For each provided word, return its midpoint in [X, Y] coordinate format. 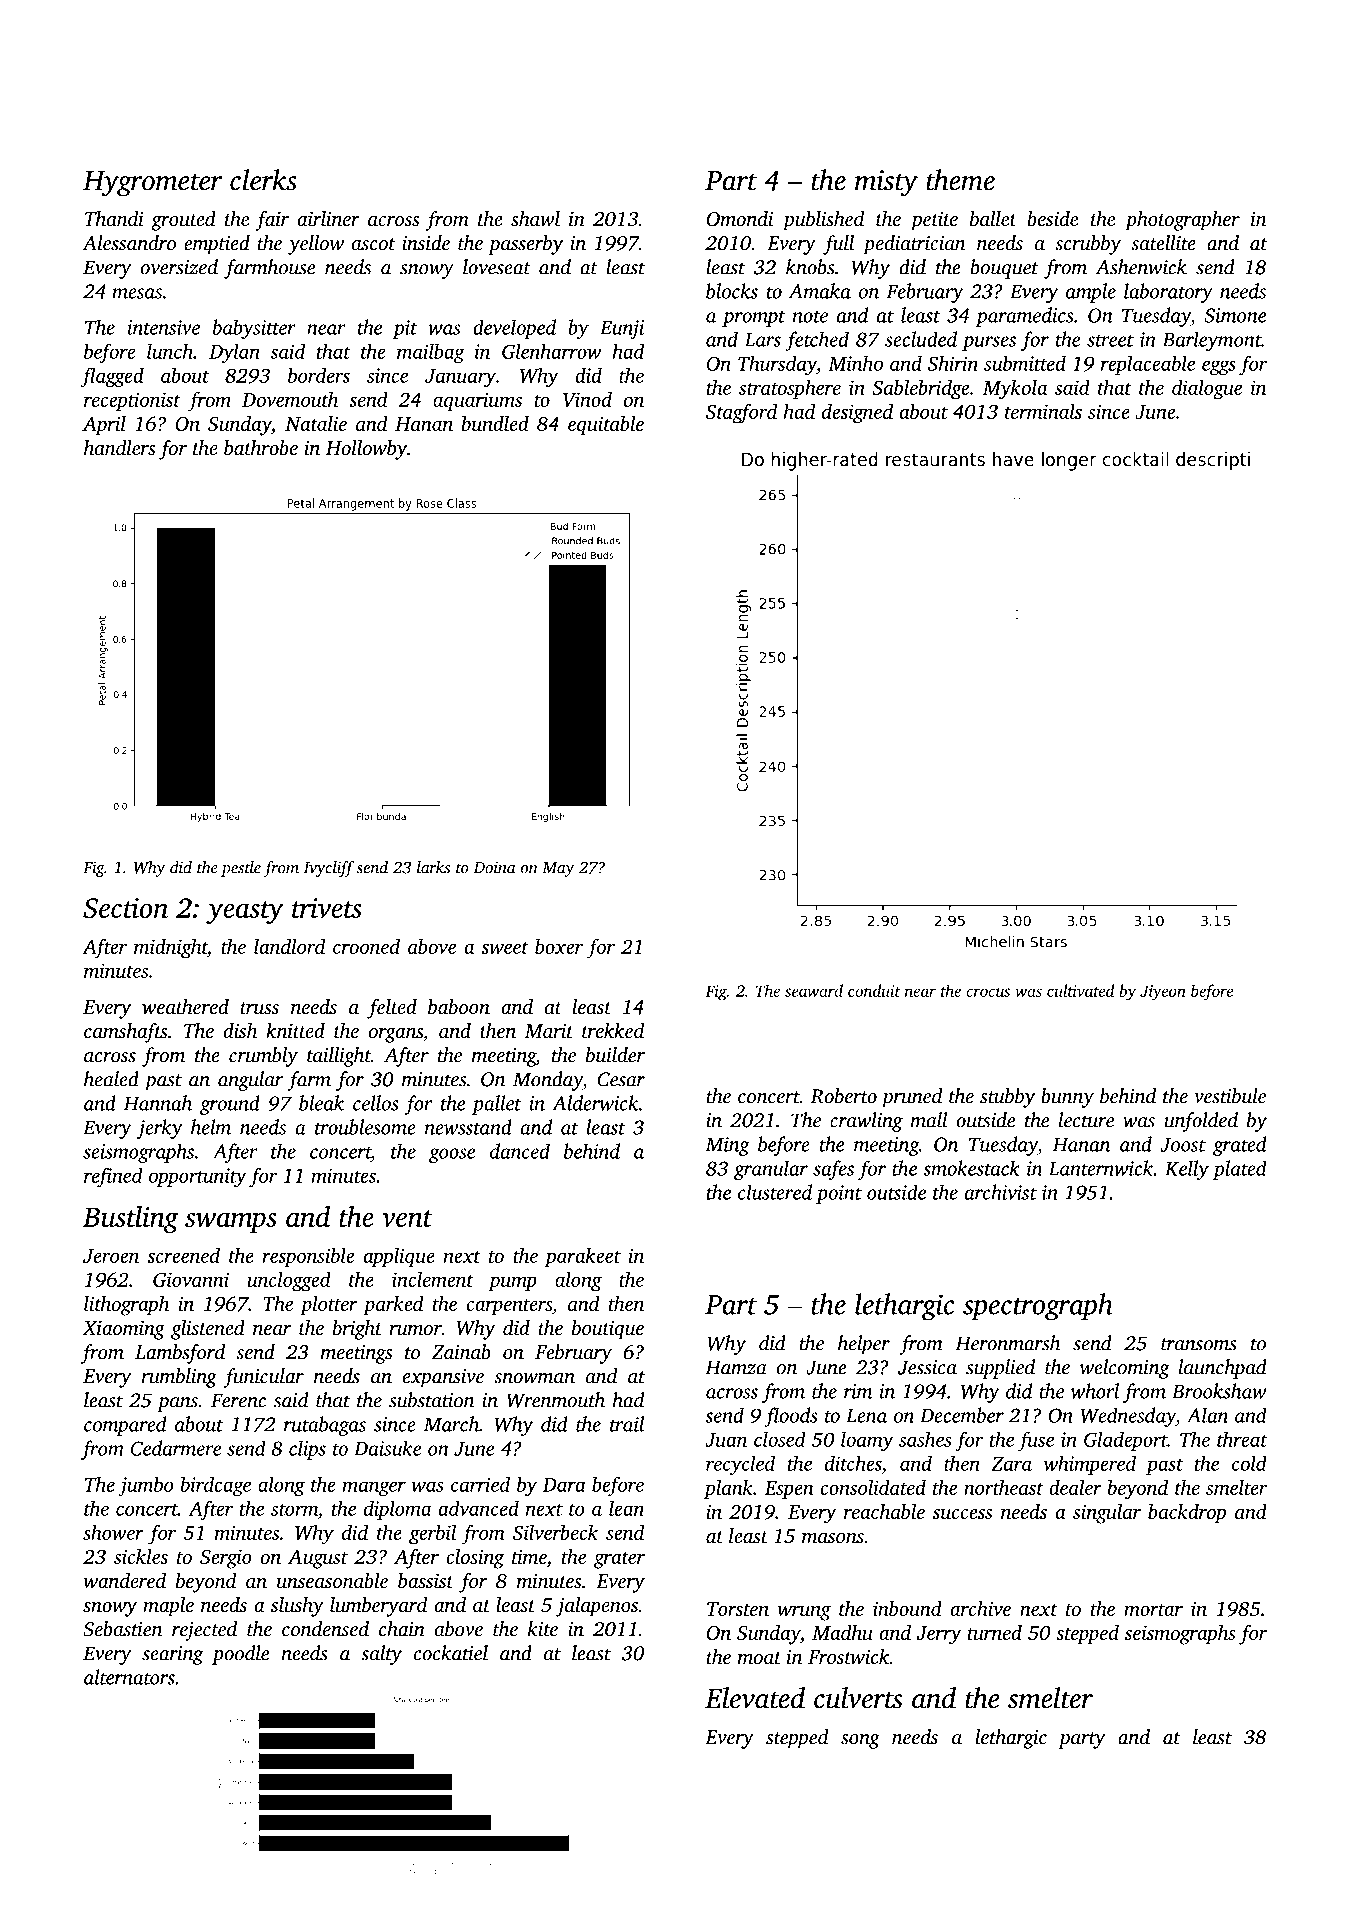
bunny [1067, 1098]
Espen [789, 1490]
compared [125, 1426]
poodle [240, 1655]
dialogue [1207, 389]
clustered [775, 1192]
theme [960, 180]
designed [857, 413]
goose [452, 1155]
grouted [183, 221]
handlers [120, 447]
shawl [535, 219]
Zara [1011, 1464]
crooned [366, 946]
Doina [495, 867]
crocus [988, 992]
